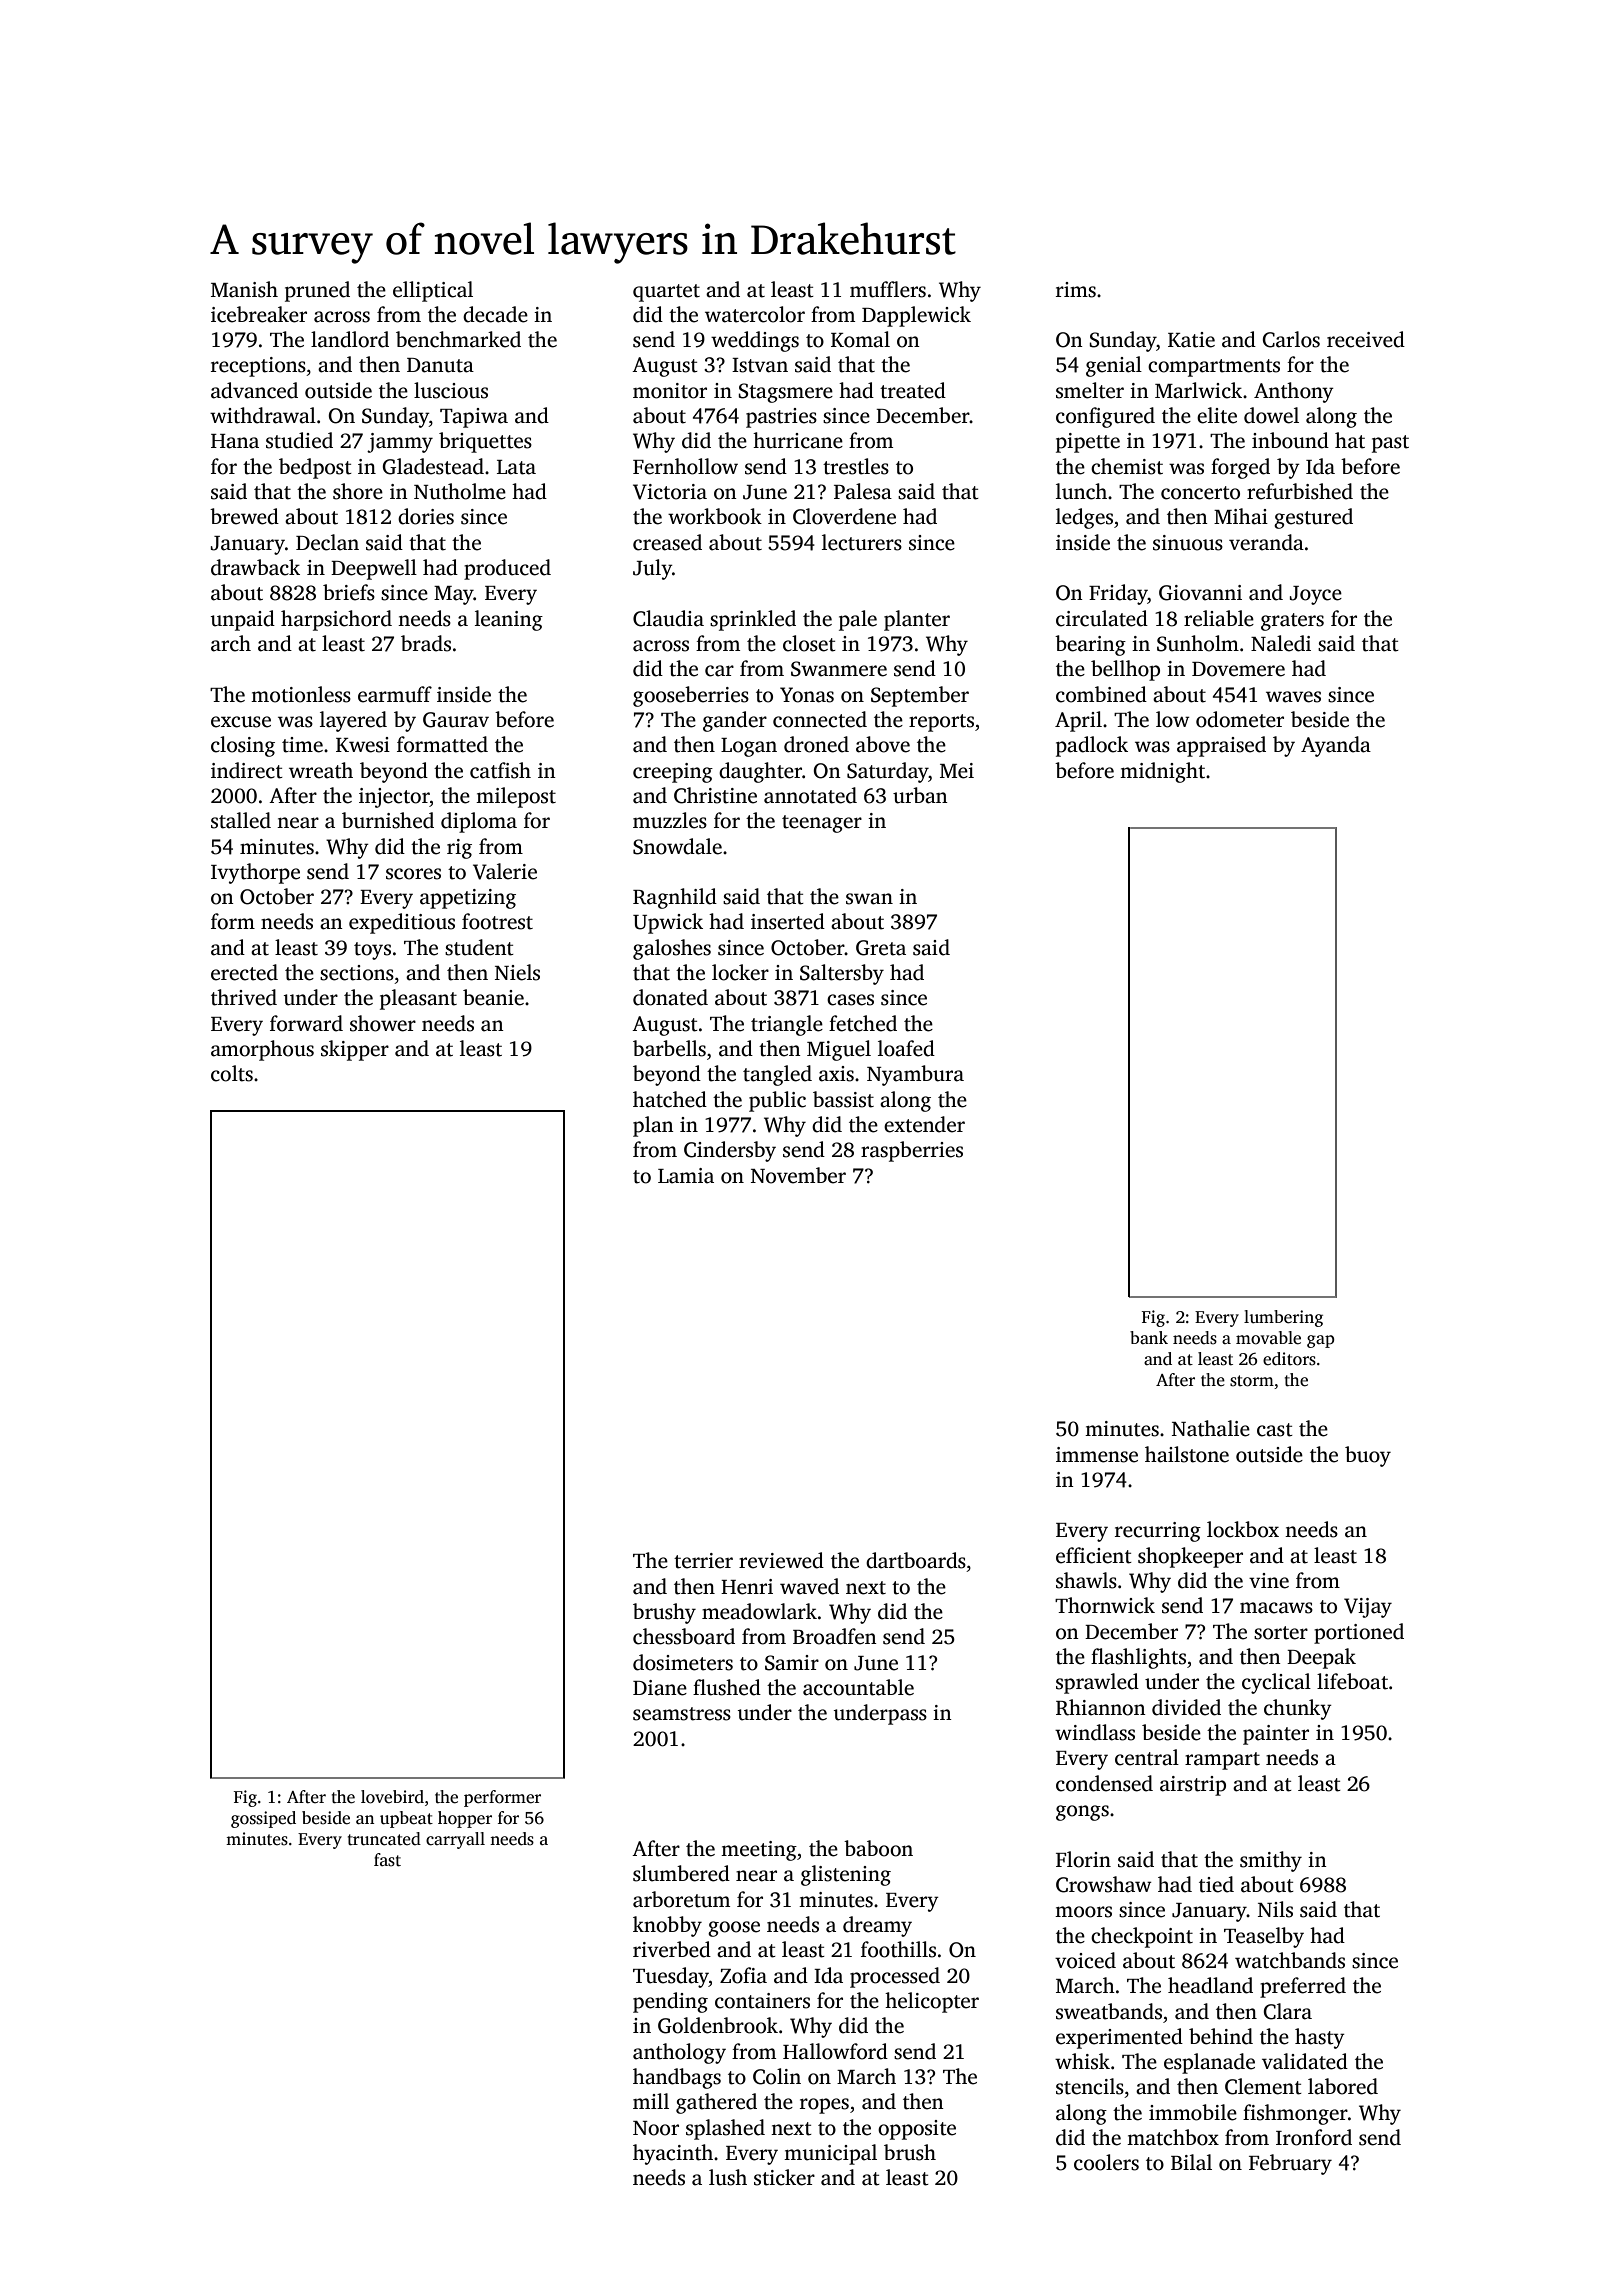 The image size is (1620, 2292). Describe the element at coordinates (835, 1636) in the screenshot. I see `Broadfen` at that location.
